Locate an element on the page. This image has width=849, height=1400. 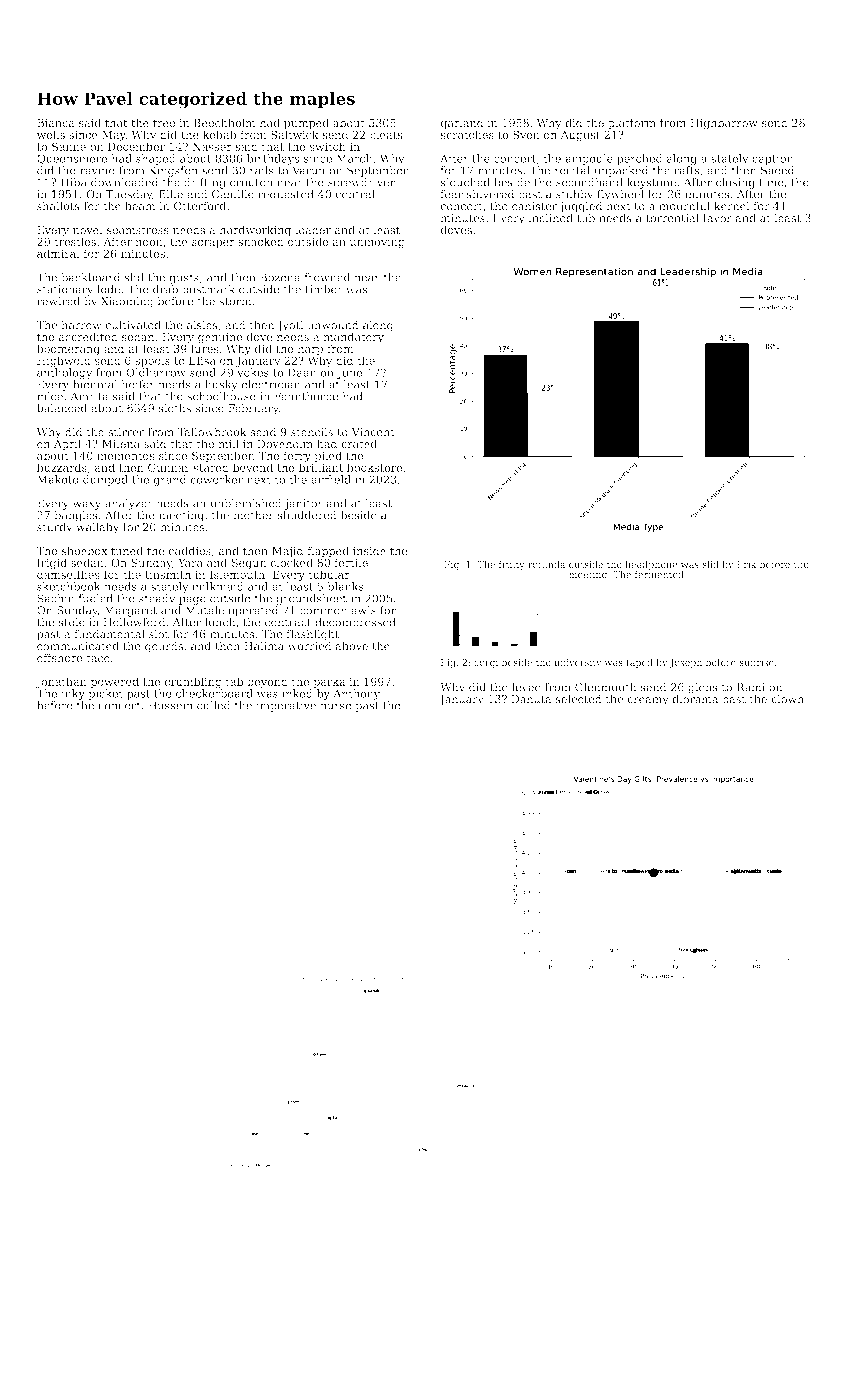
Beechholm is located at coordinates (225, 122).
